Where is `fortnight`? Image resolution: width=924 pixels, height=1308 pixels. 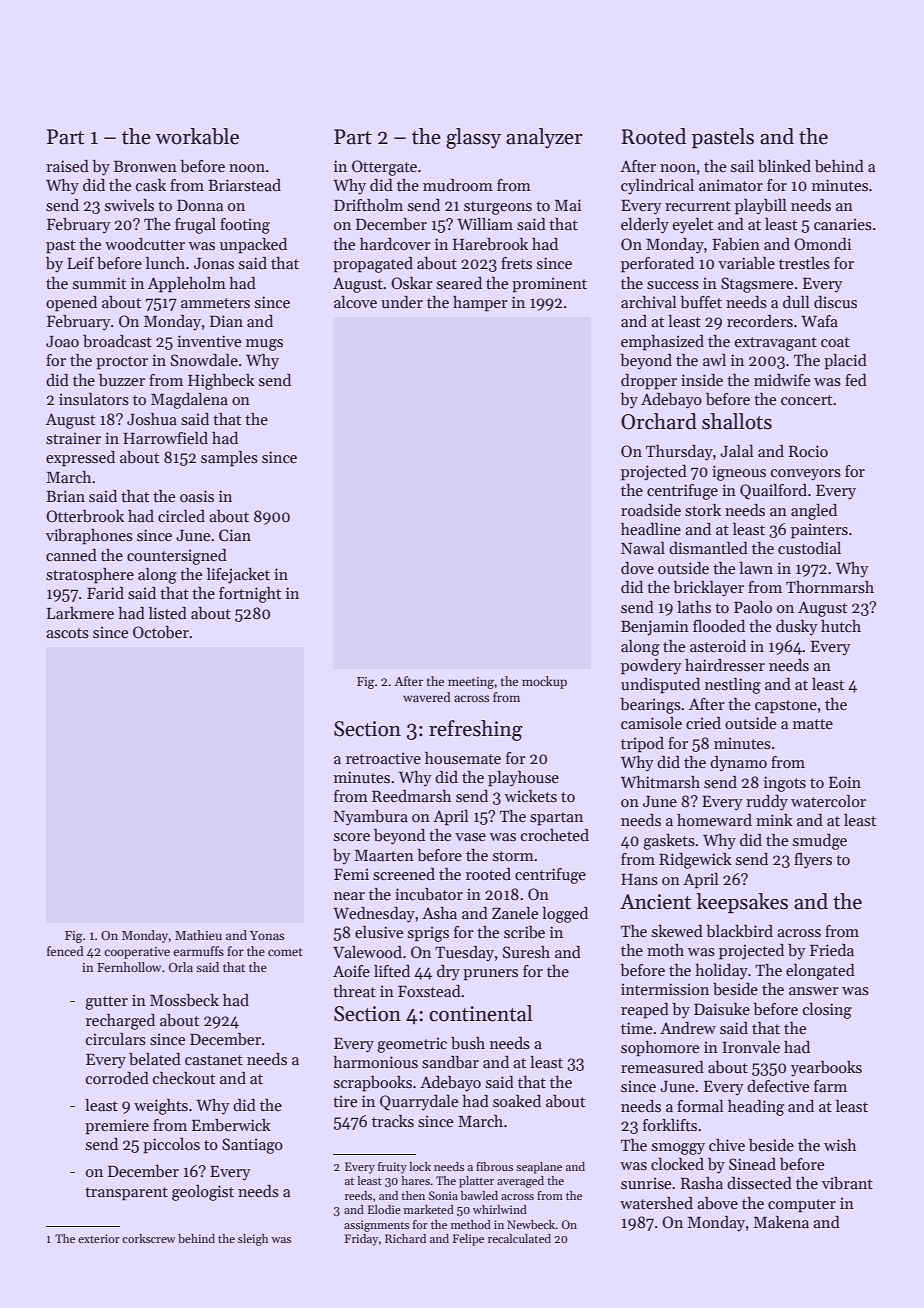
fortnight is located at coordinates (250, 595).
